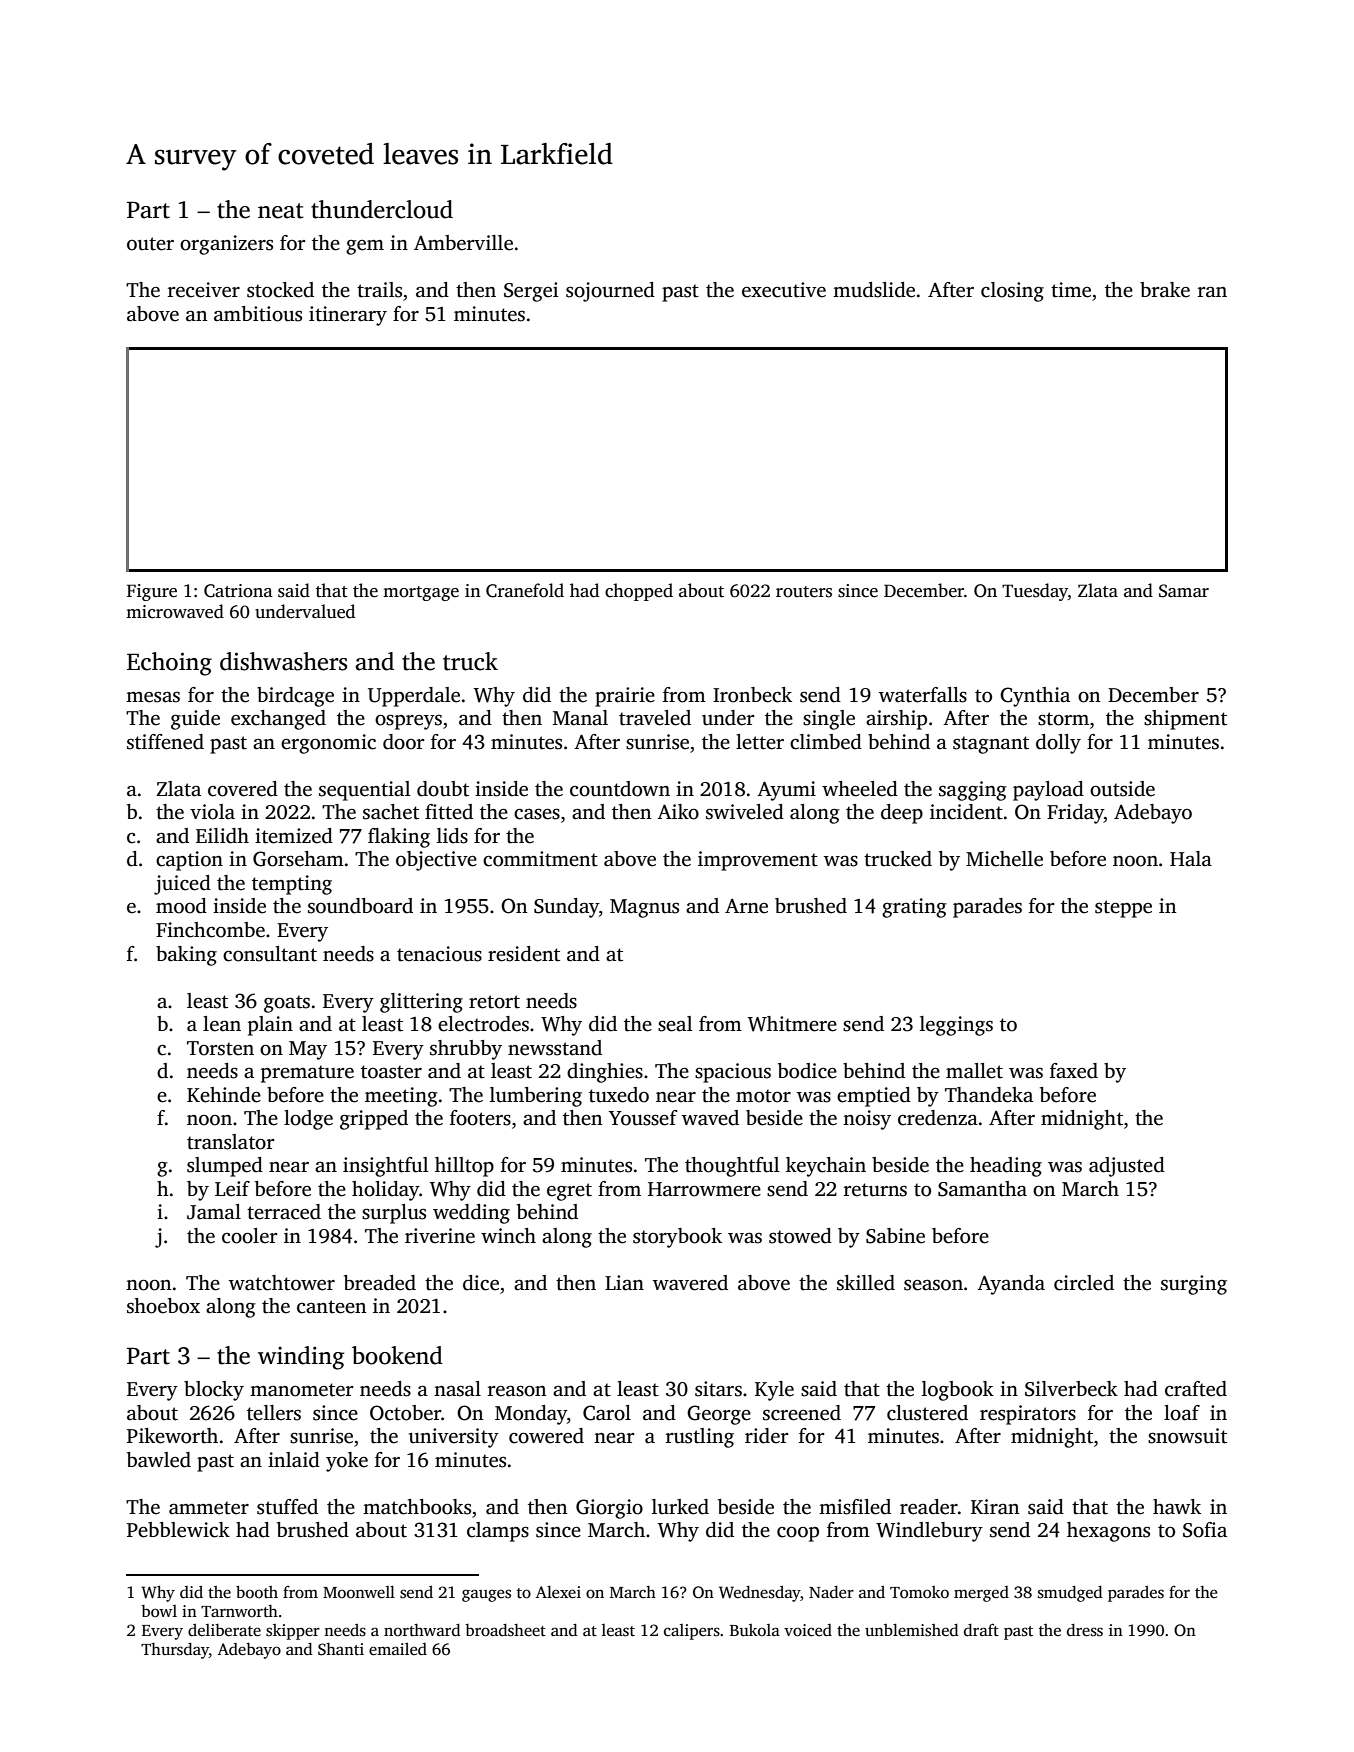 The width and height of the screenshot is (1354, 1752). I want to click on crafted, so click(1196, 1389).
